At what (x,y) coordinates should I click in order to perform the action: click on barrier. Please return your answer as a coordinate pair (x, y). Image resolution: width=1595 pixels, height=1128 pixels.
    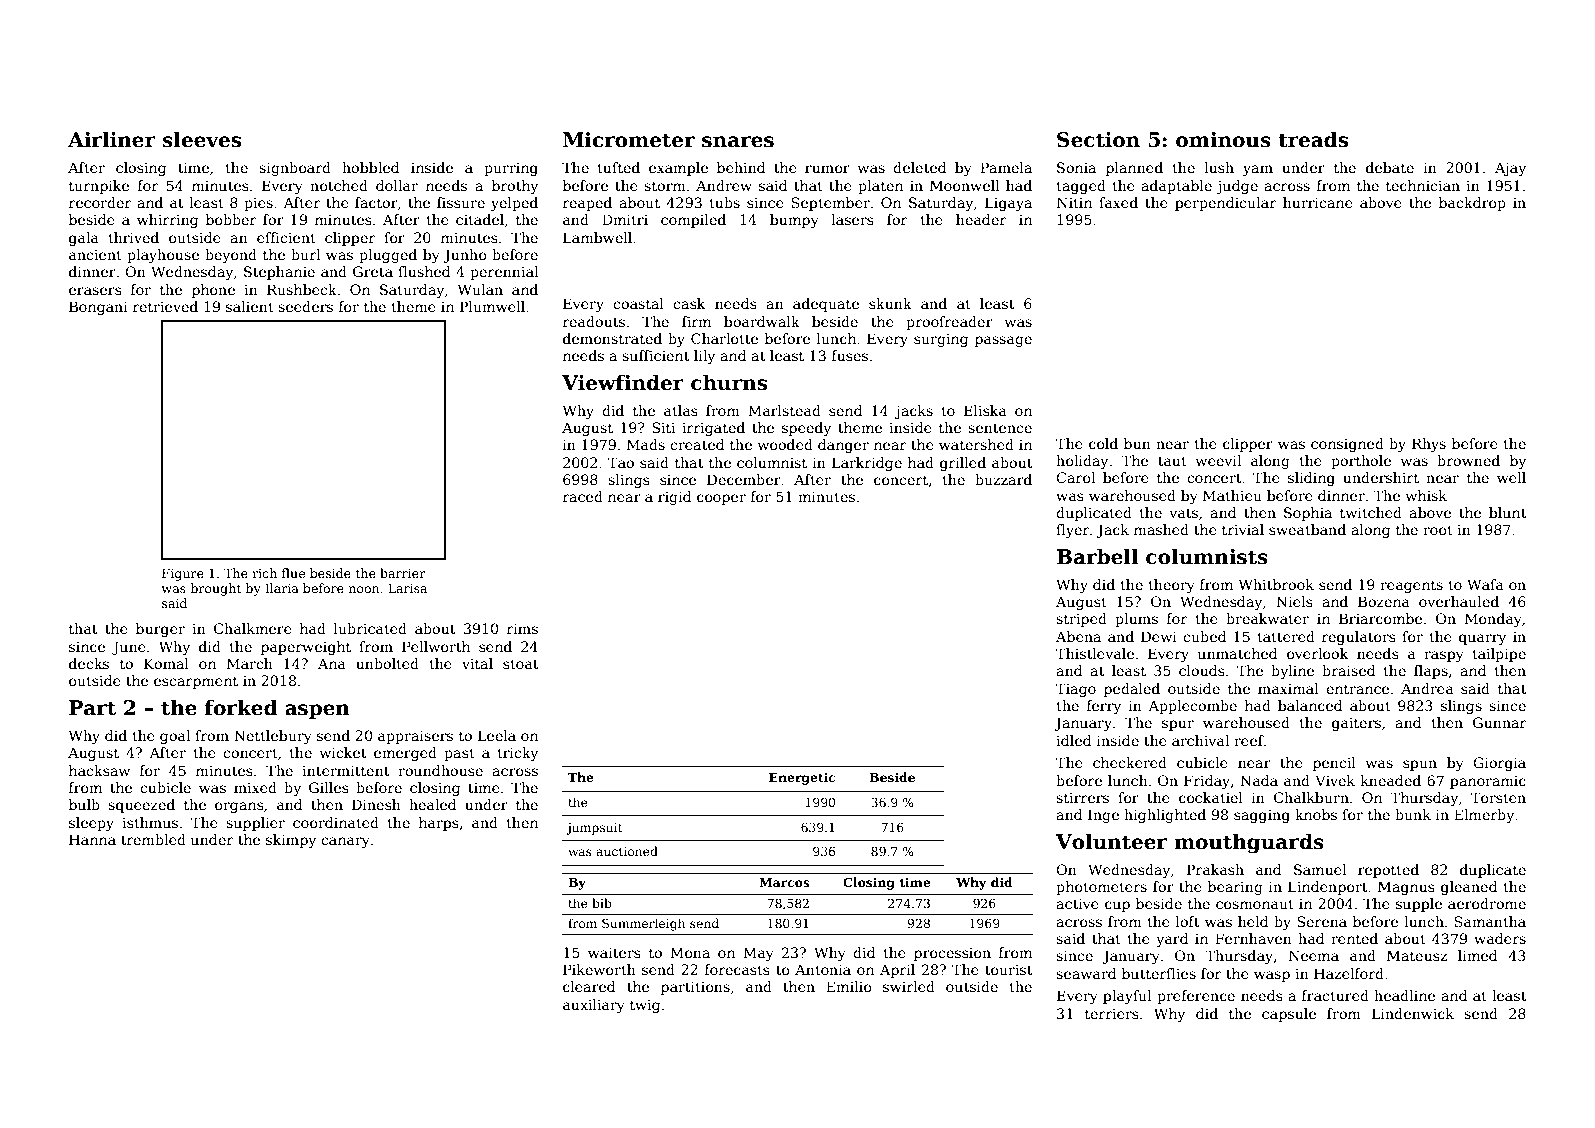
    Looking at the image, I should click on (403, 573).
